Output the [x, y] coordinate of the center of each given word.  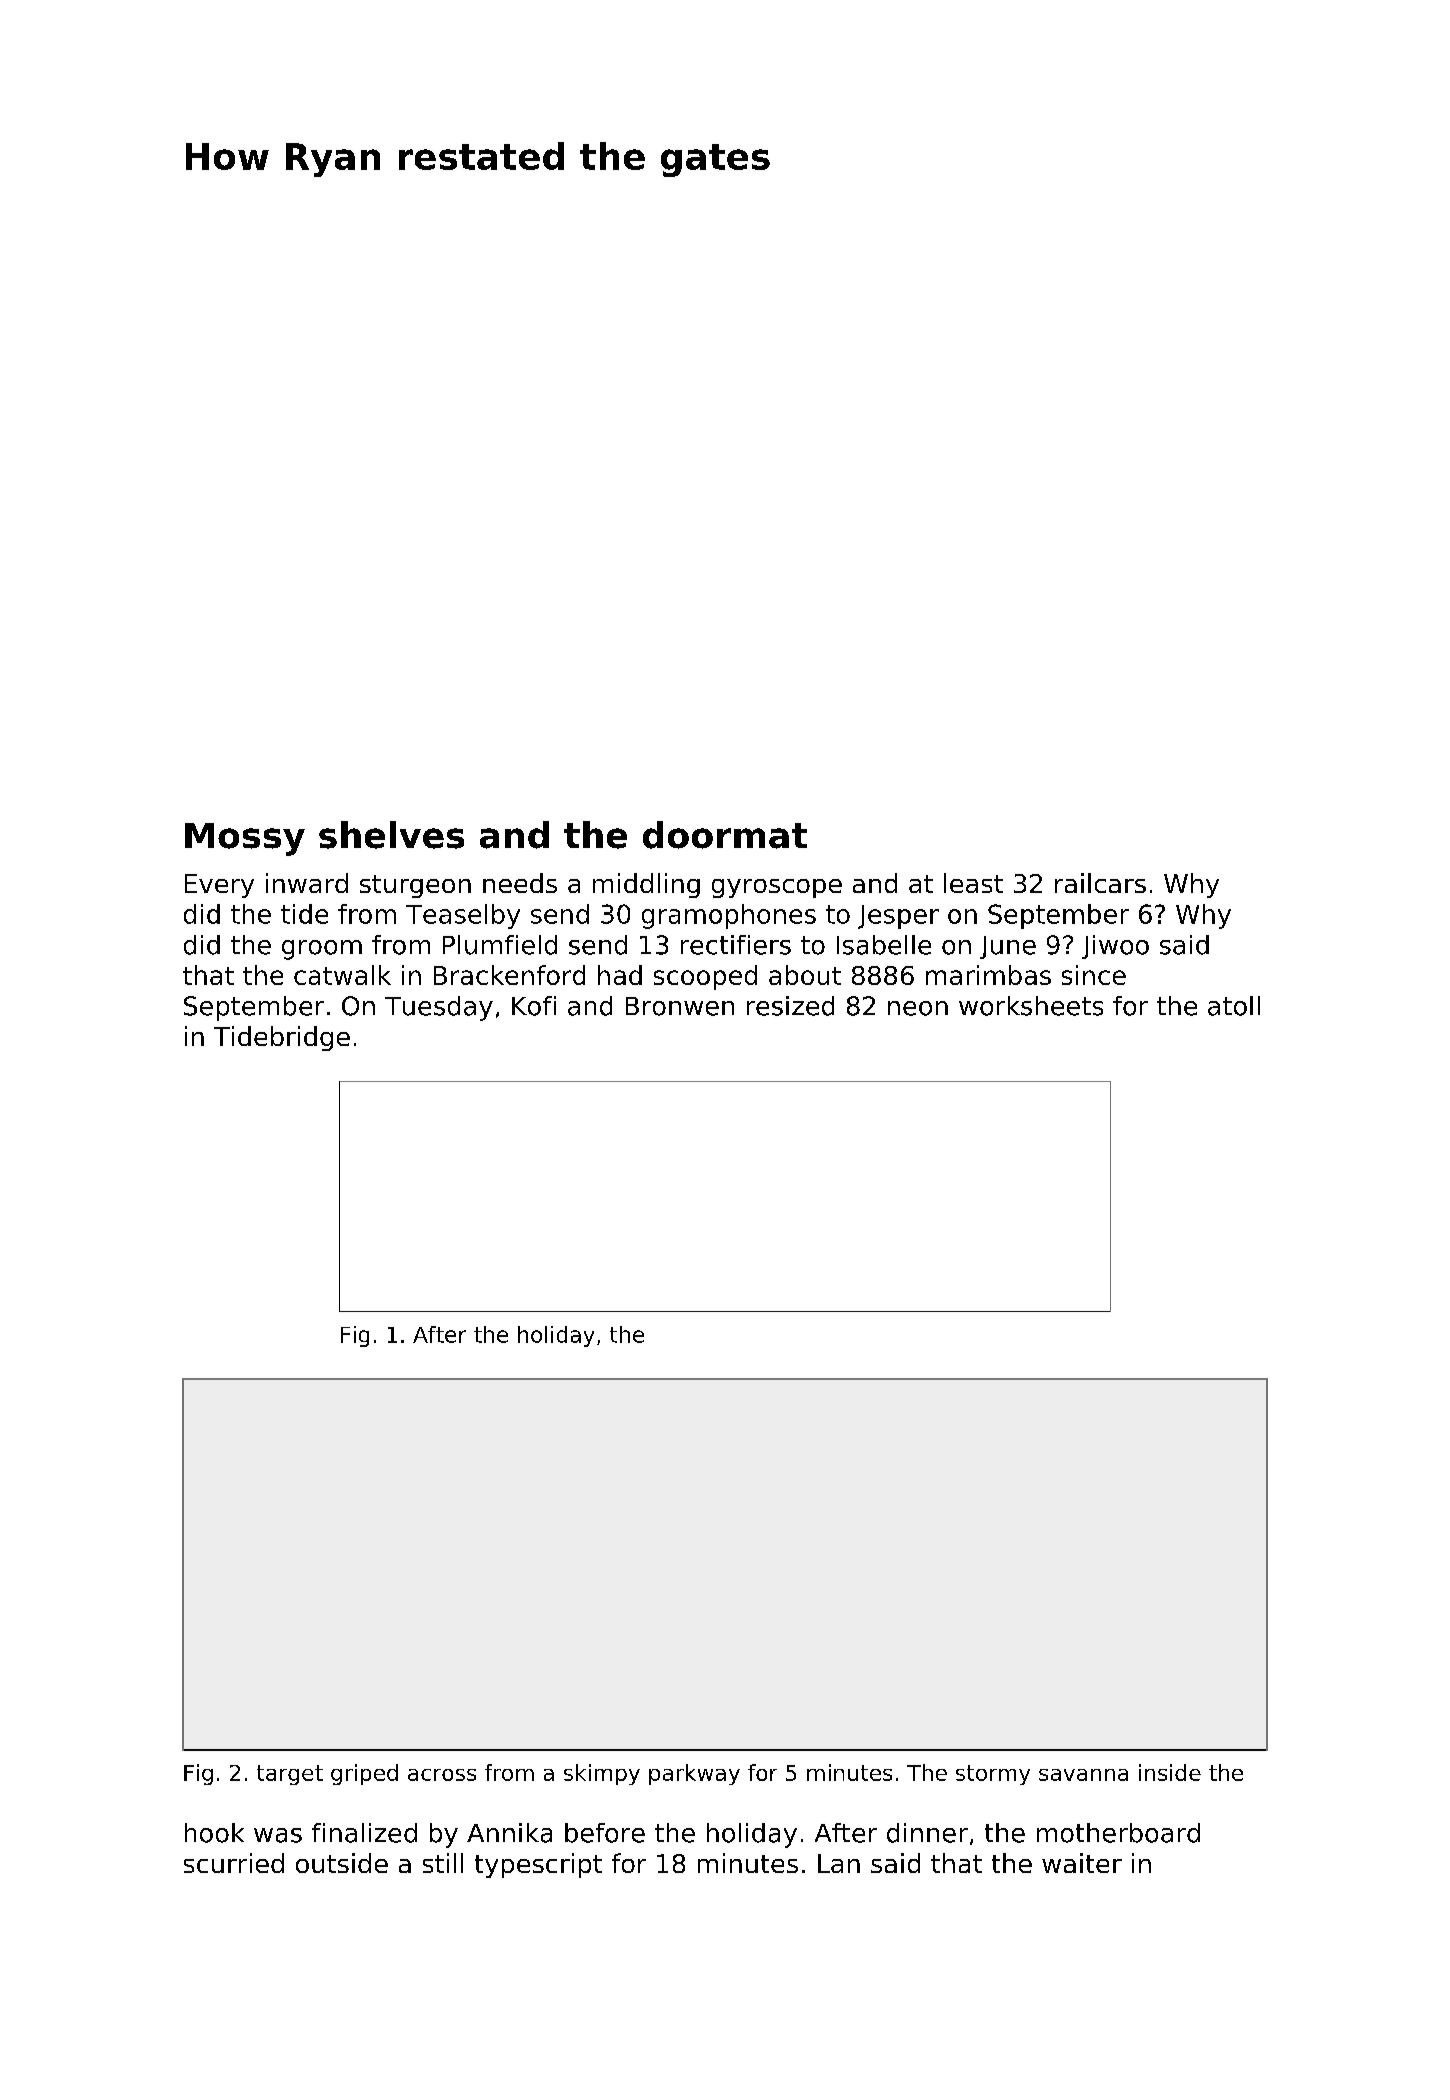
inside [1170, 1772]
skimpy [602, 1774]
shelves [391, 835]
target [290, 1775]
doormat [725, 835]
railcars [1100, 883]
